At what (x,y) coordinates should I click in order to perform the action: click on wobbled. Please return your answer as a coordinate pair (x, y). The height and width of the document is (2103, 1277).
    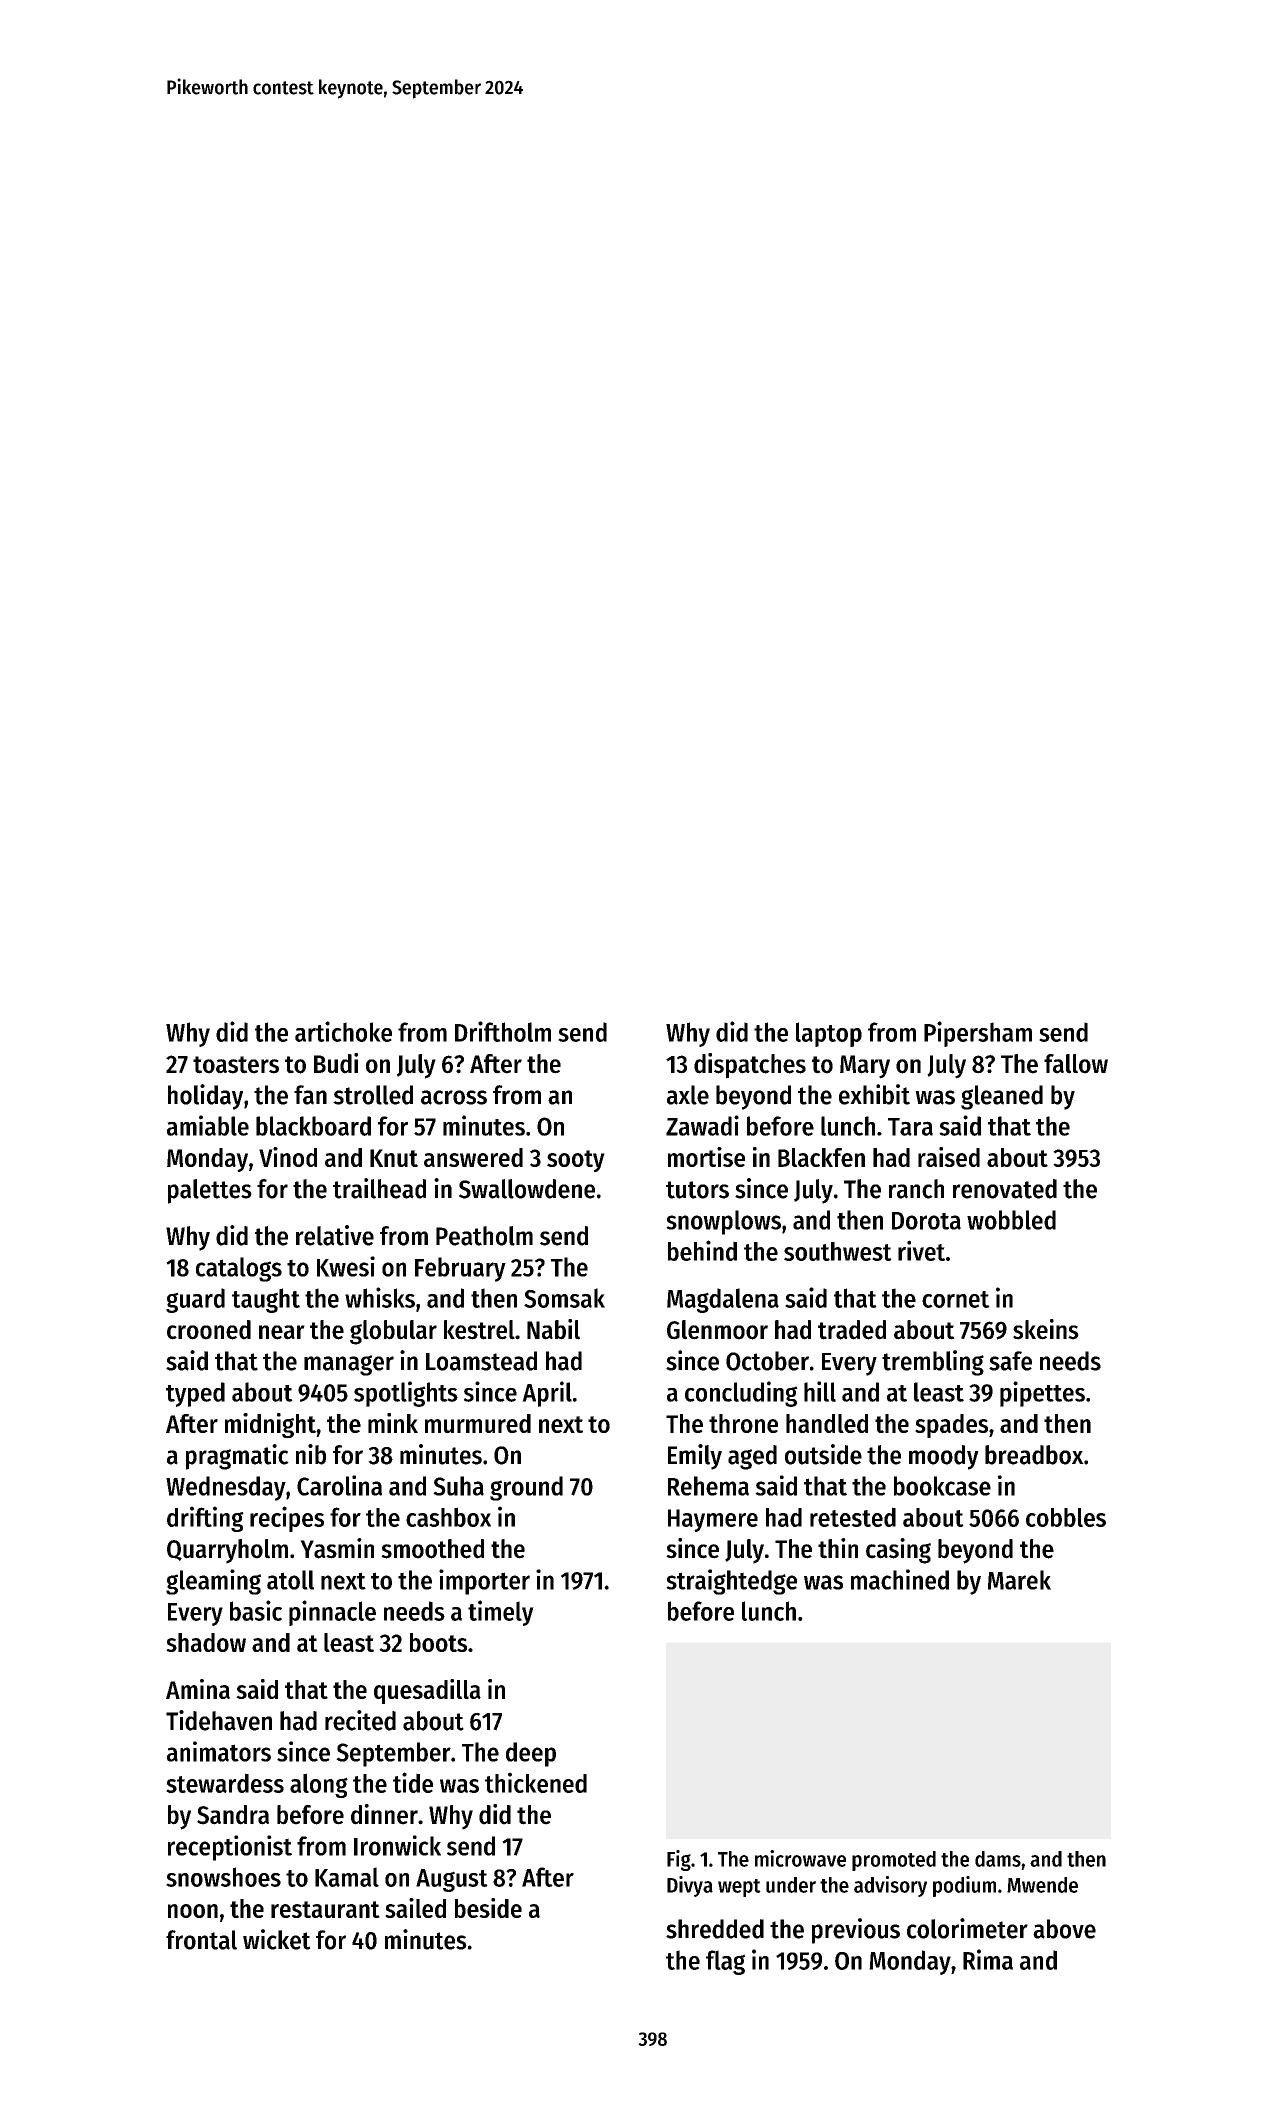
    Looking at the image, I should click on (1011, 1220).
